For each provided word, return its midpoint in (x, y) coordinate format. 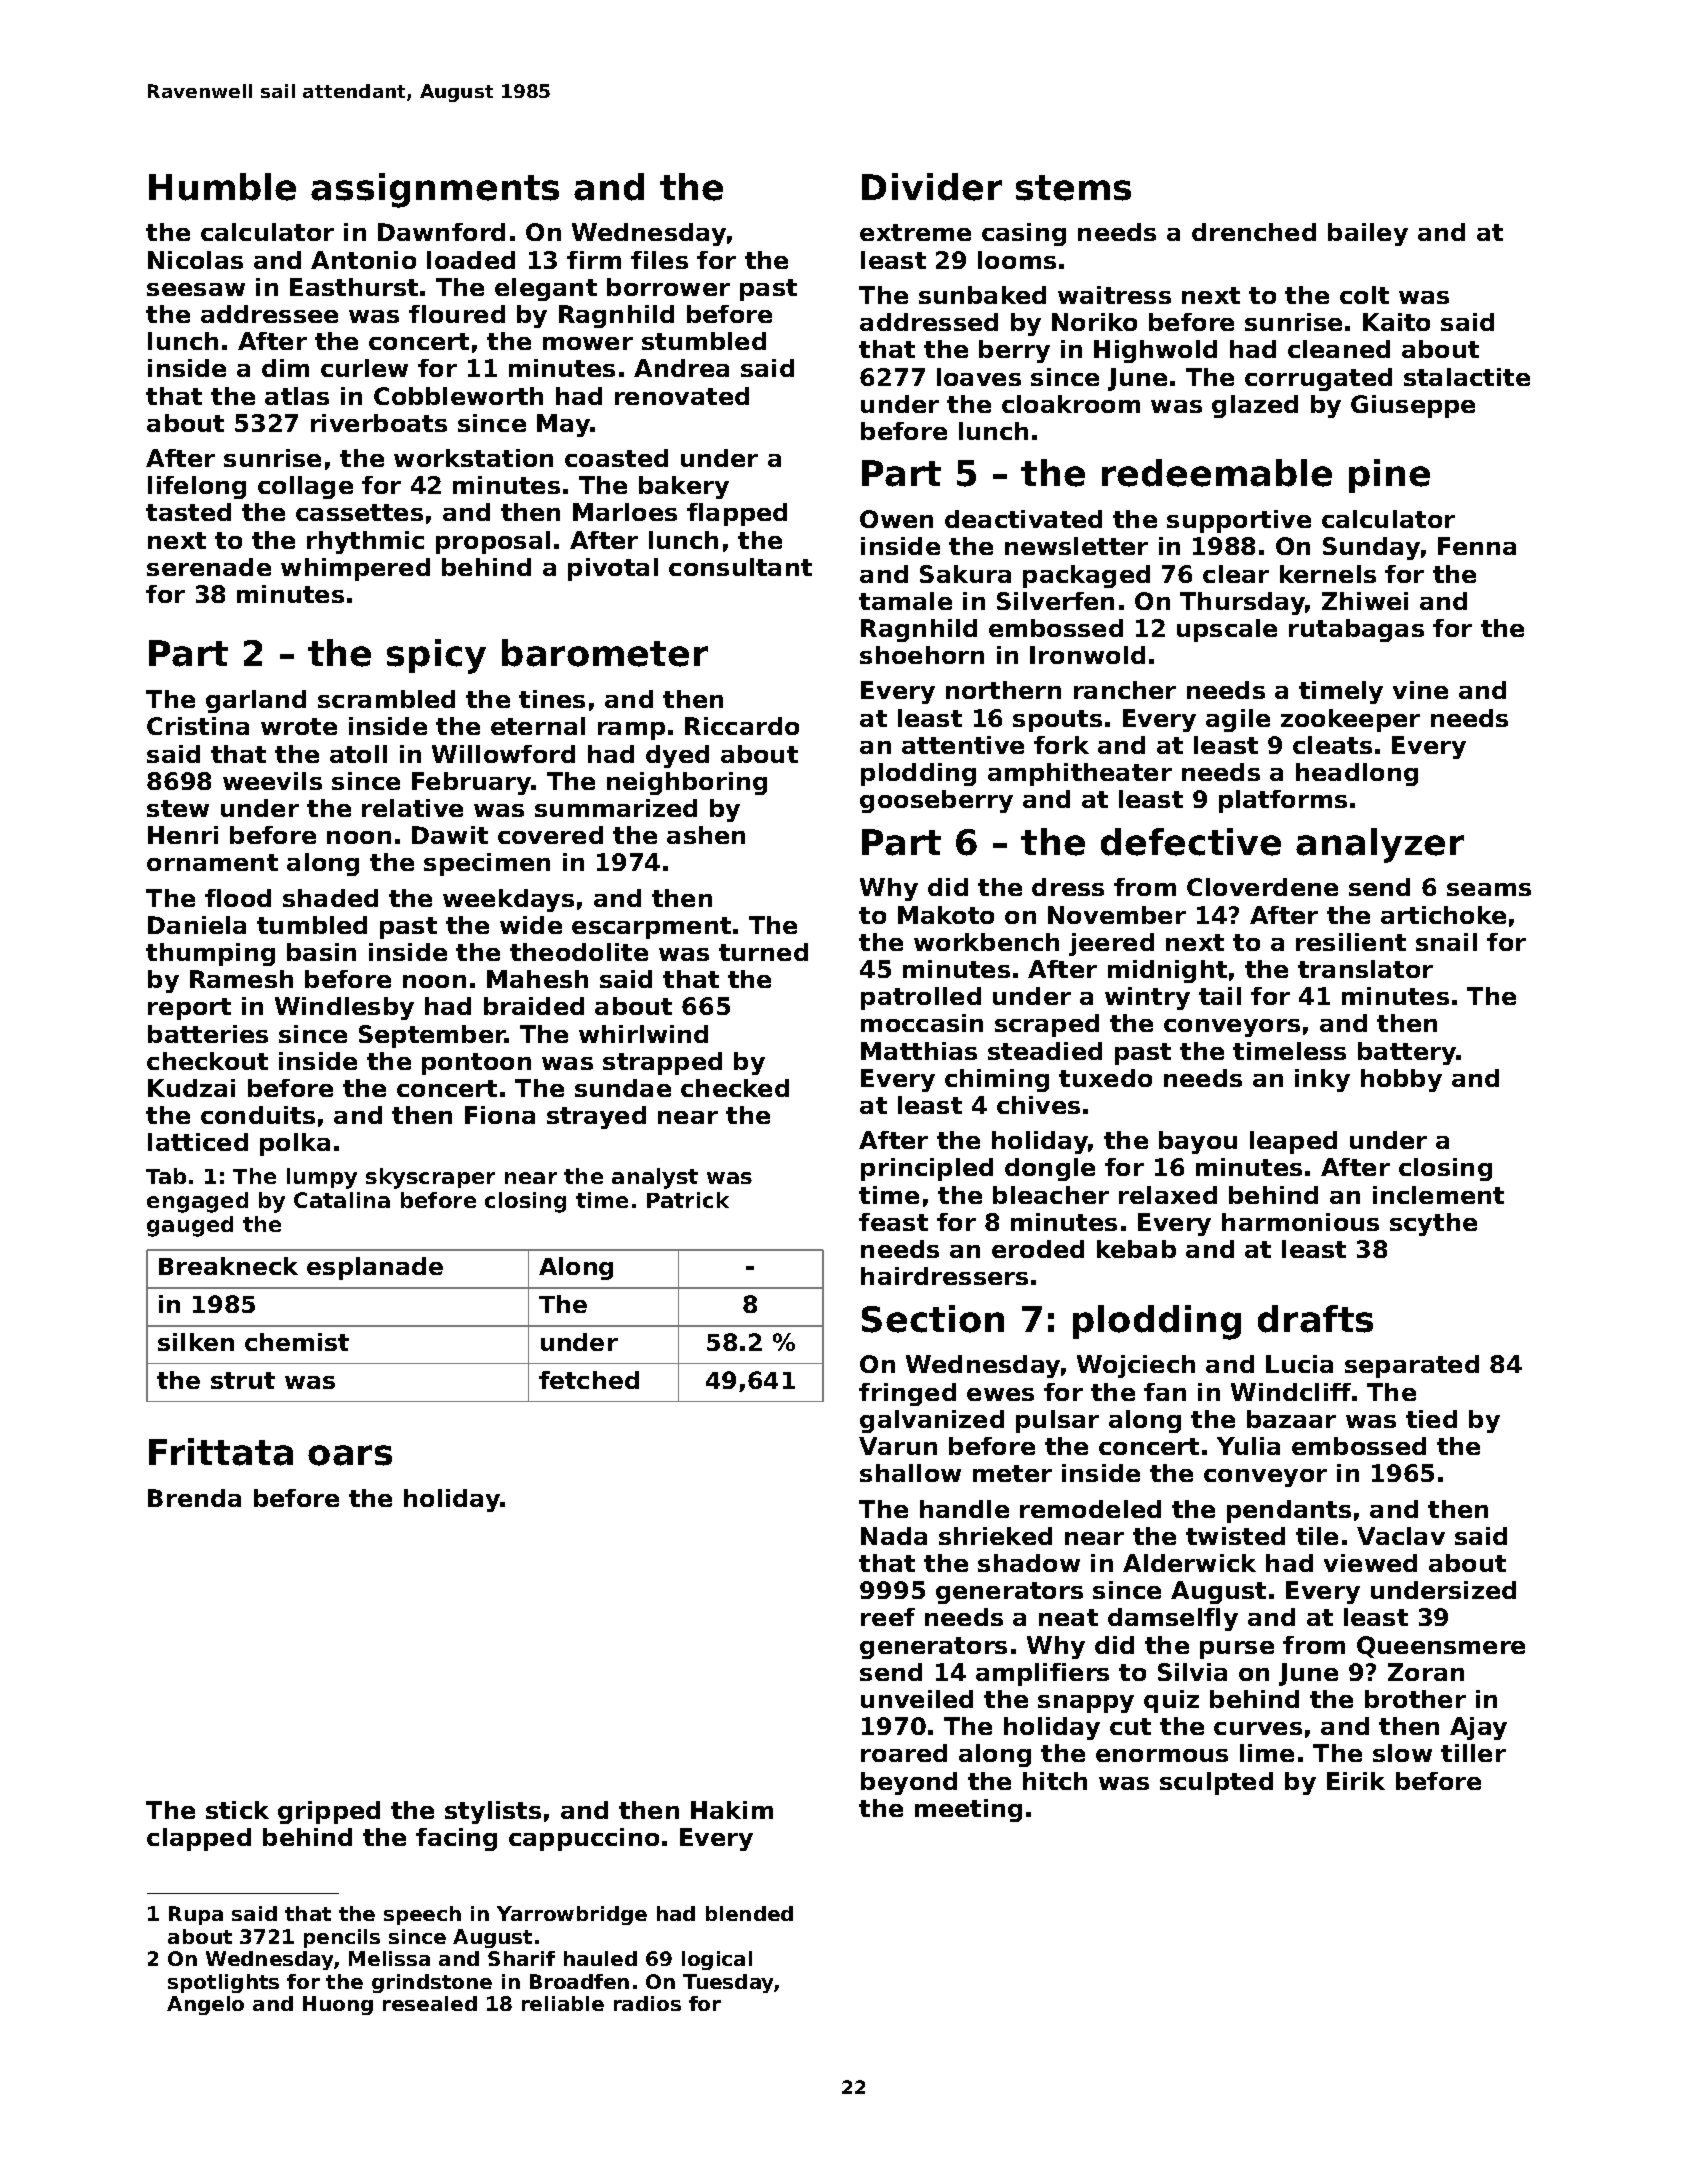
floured (457, 314)
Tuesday (729, 1983)
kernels (1328, 574)
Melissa (389, 1958)
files (659, 260)
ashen (706, 835)
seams (1489, 889)
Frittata (221, 1452)
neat (1068, 1617)
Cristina (198, 726)
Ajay (1478, 1728)
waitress (1114, 295)
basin (321, 952)
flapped (737, 514)
